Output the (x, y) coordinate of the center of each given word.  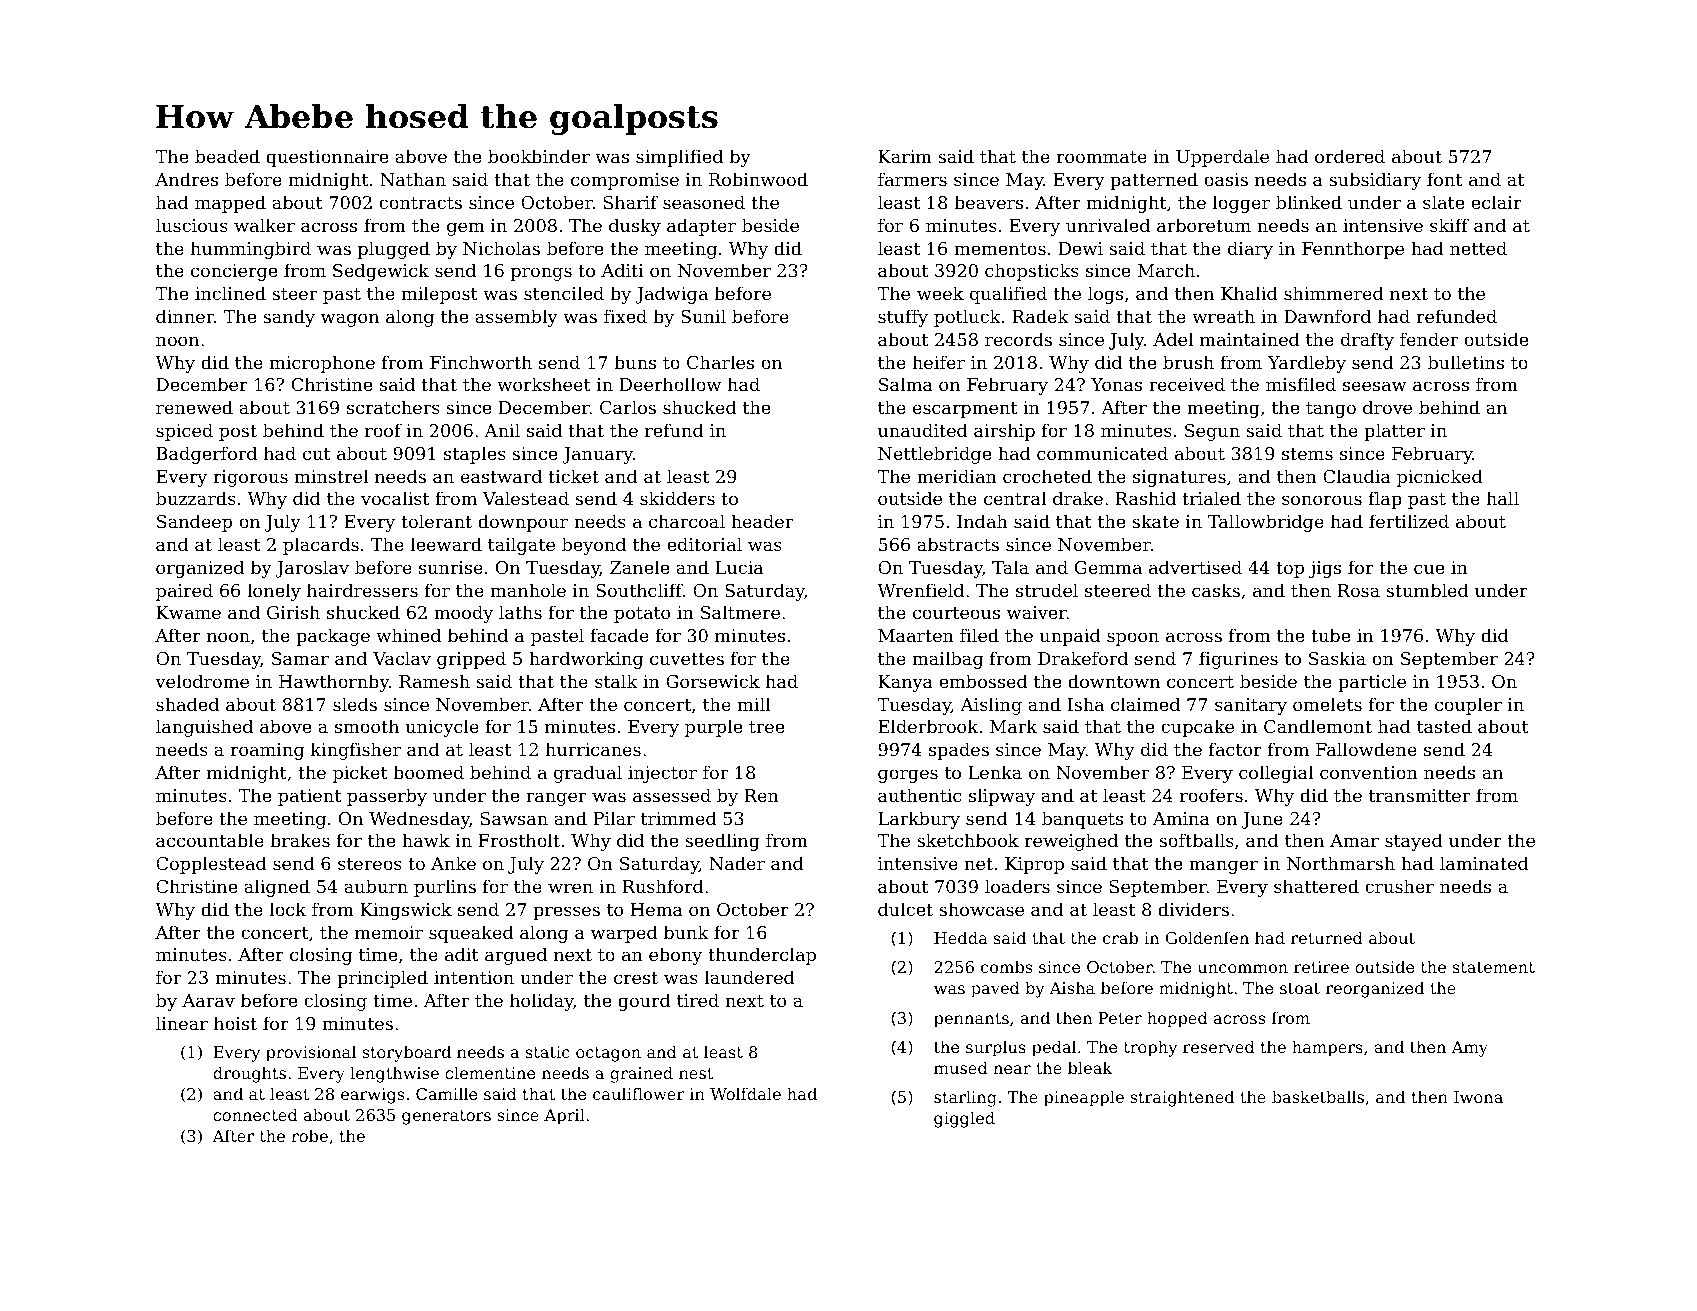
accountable (210, 840)
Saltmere (740, 612)
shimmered (1334, 293)
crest (636, 978)
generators (446, 1117)
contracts (420, 203)
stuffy (903, 318)
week (940, 293)
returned (1327, 937)
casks (1216, 590)
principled (382, 979)
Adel (1173, 339)
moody (463, 614)
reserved (1219, 1046)
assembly (516, 318)
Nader (737, 863)
